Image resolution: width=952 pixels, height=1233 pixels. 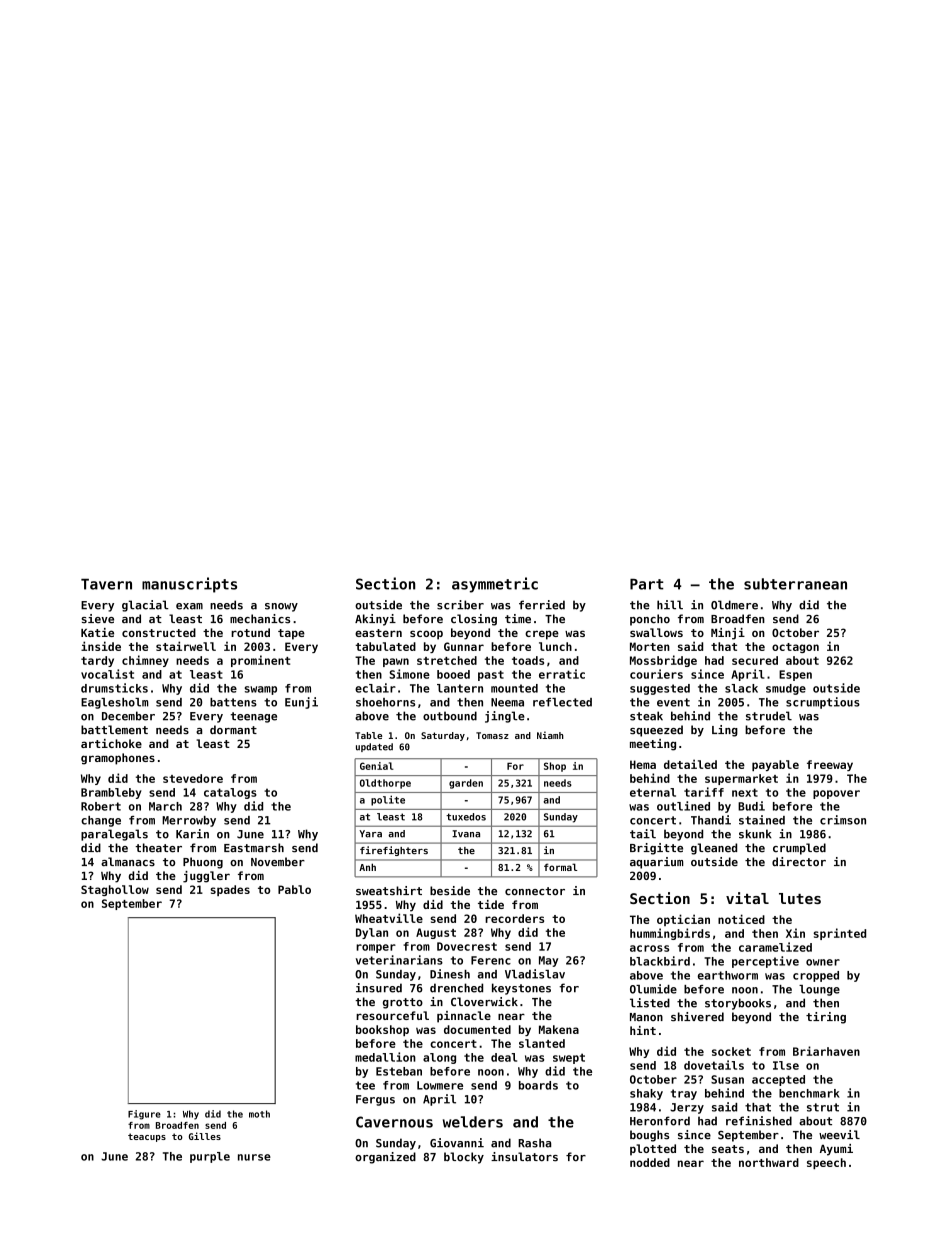 What do you see at coordinates (259, 1114) in the screenshot?
I see `moth` at bounding box center [259, 1114].
